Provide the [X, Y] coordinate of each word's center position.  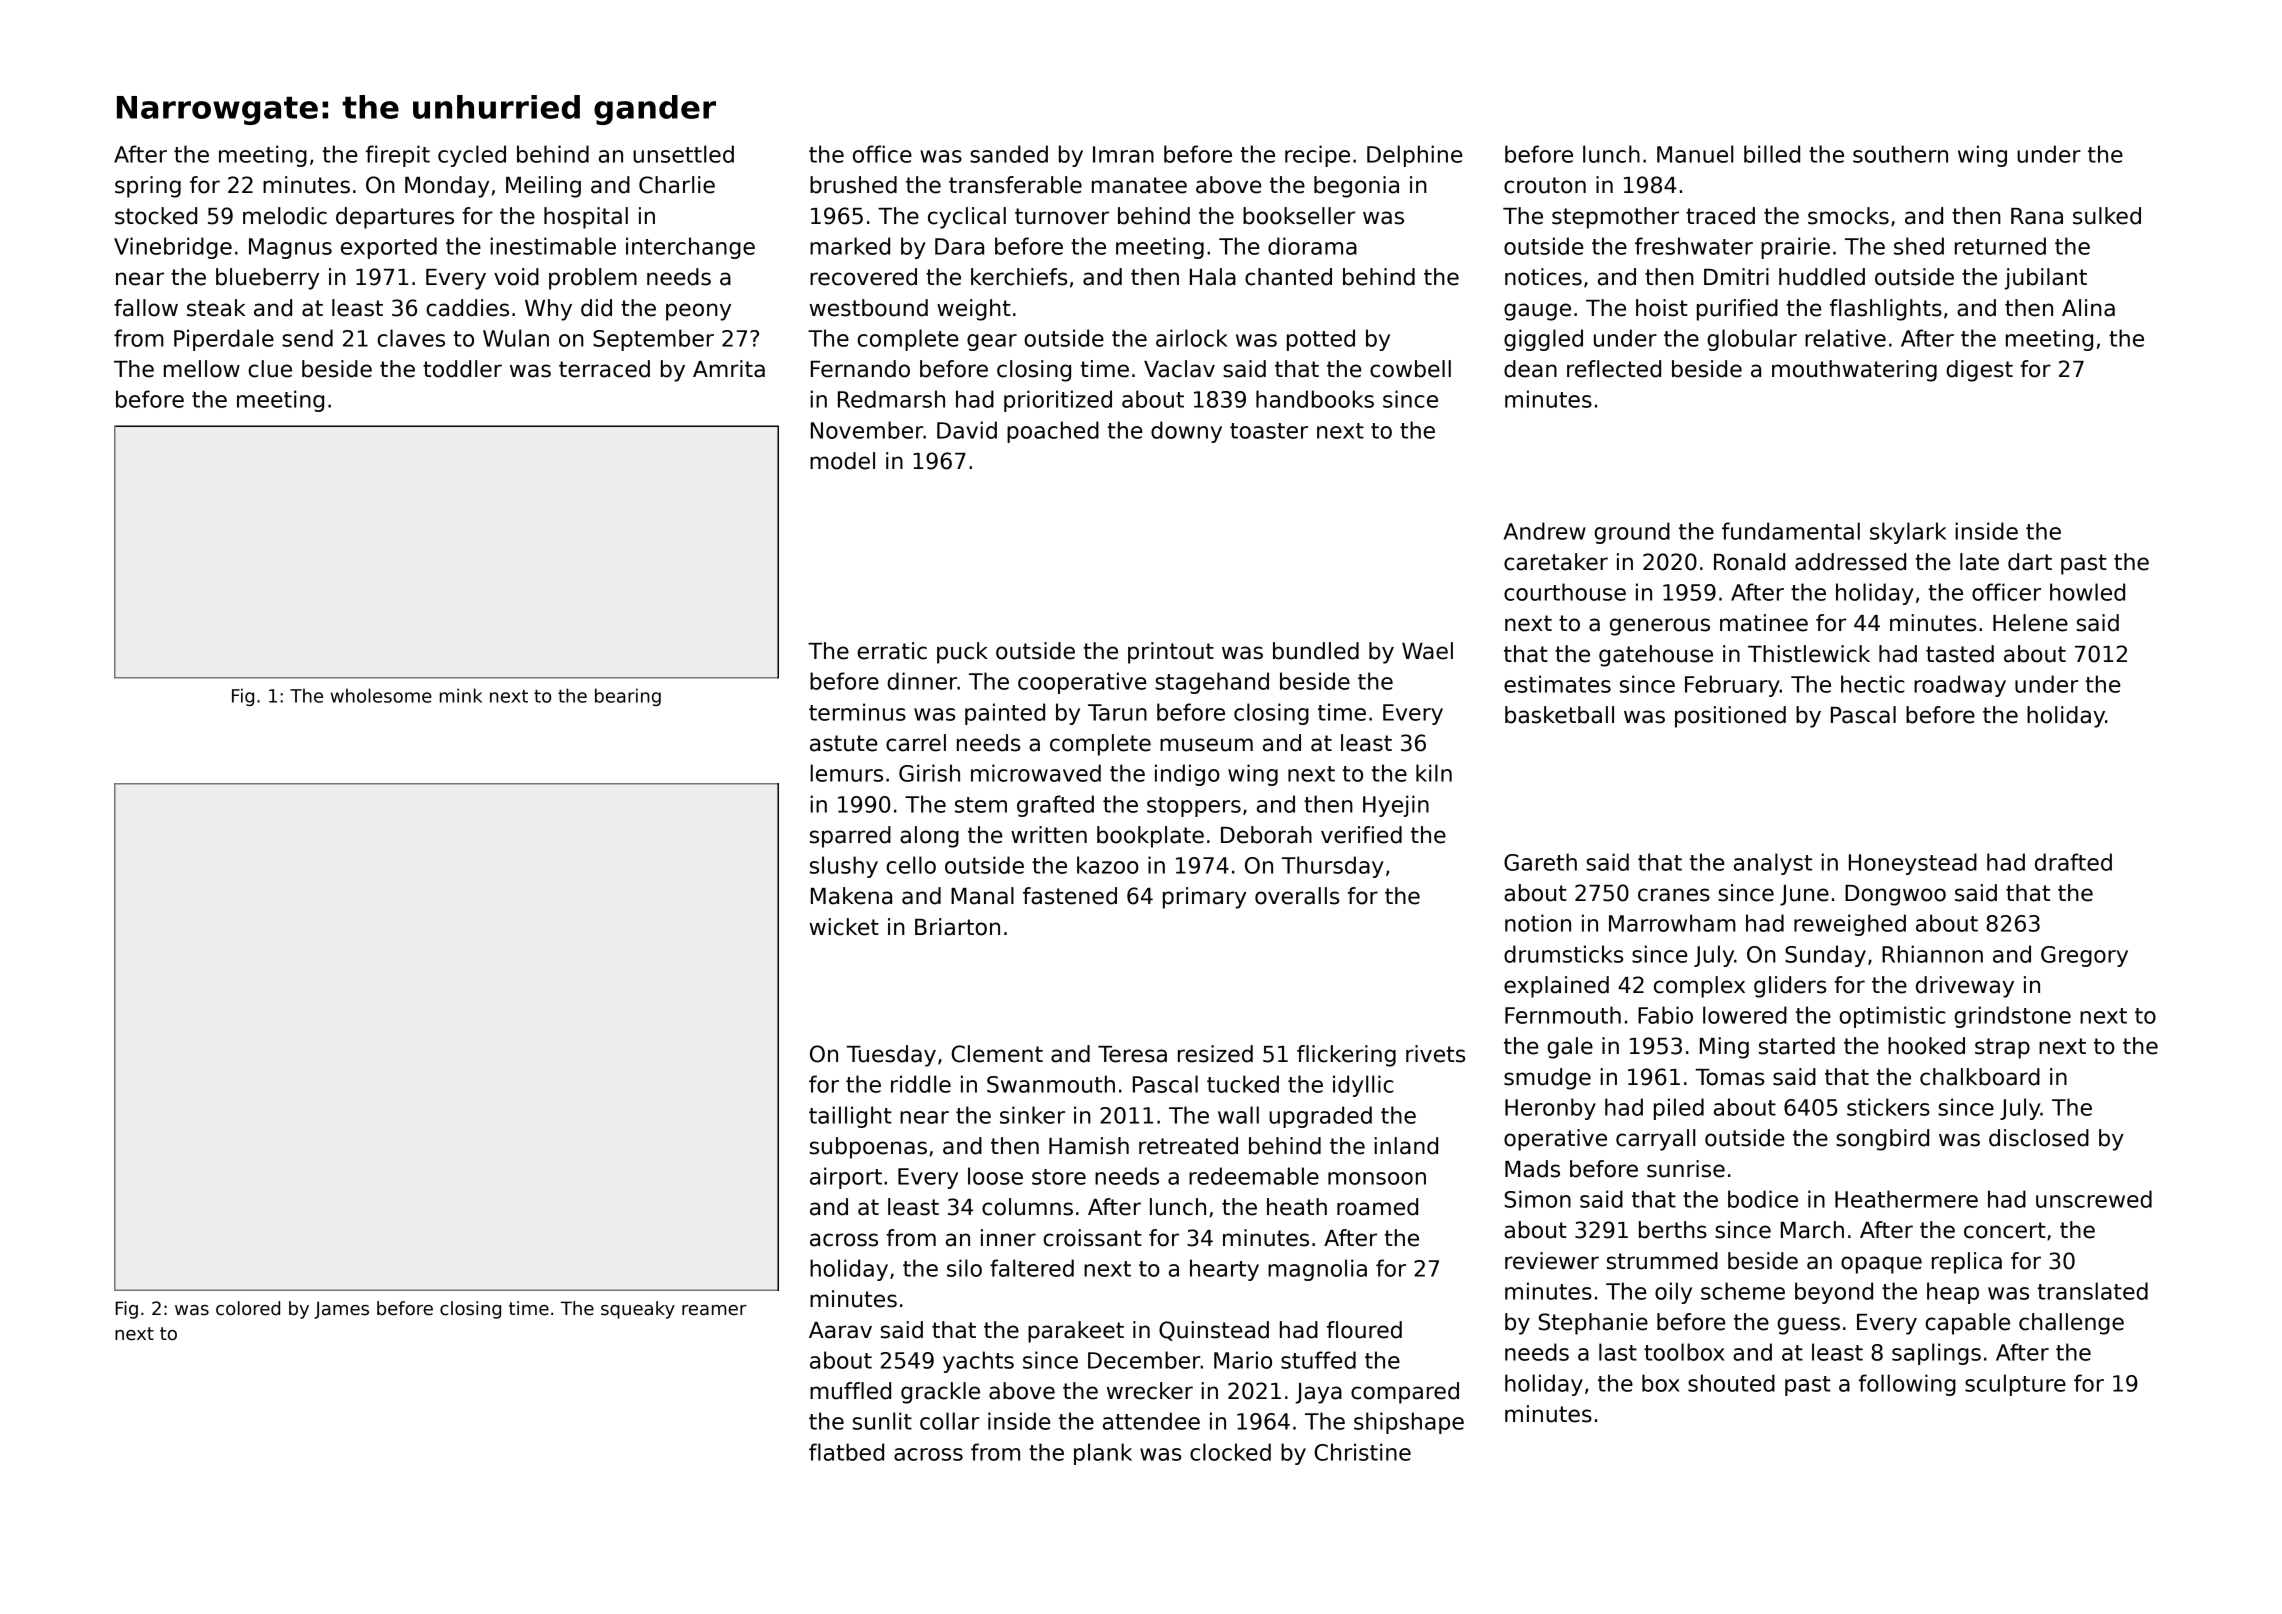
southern [1900, 154]
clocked [1230, 1452]
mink [461, 695]
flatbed [846, 1452]
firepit [398, 156]
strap [2002, 1048]
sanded [1009, 154]
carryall [1655, 1140]
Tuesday [891, 1056]
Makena [851, 896]
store [1059, 1177]
